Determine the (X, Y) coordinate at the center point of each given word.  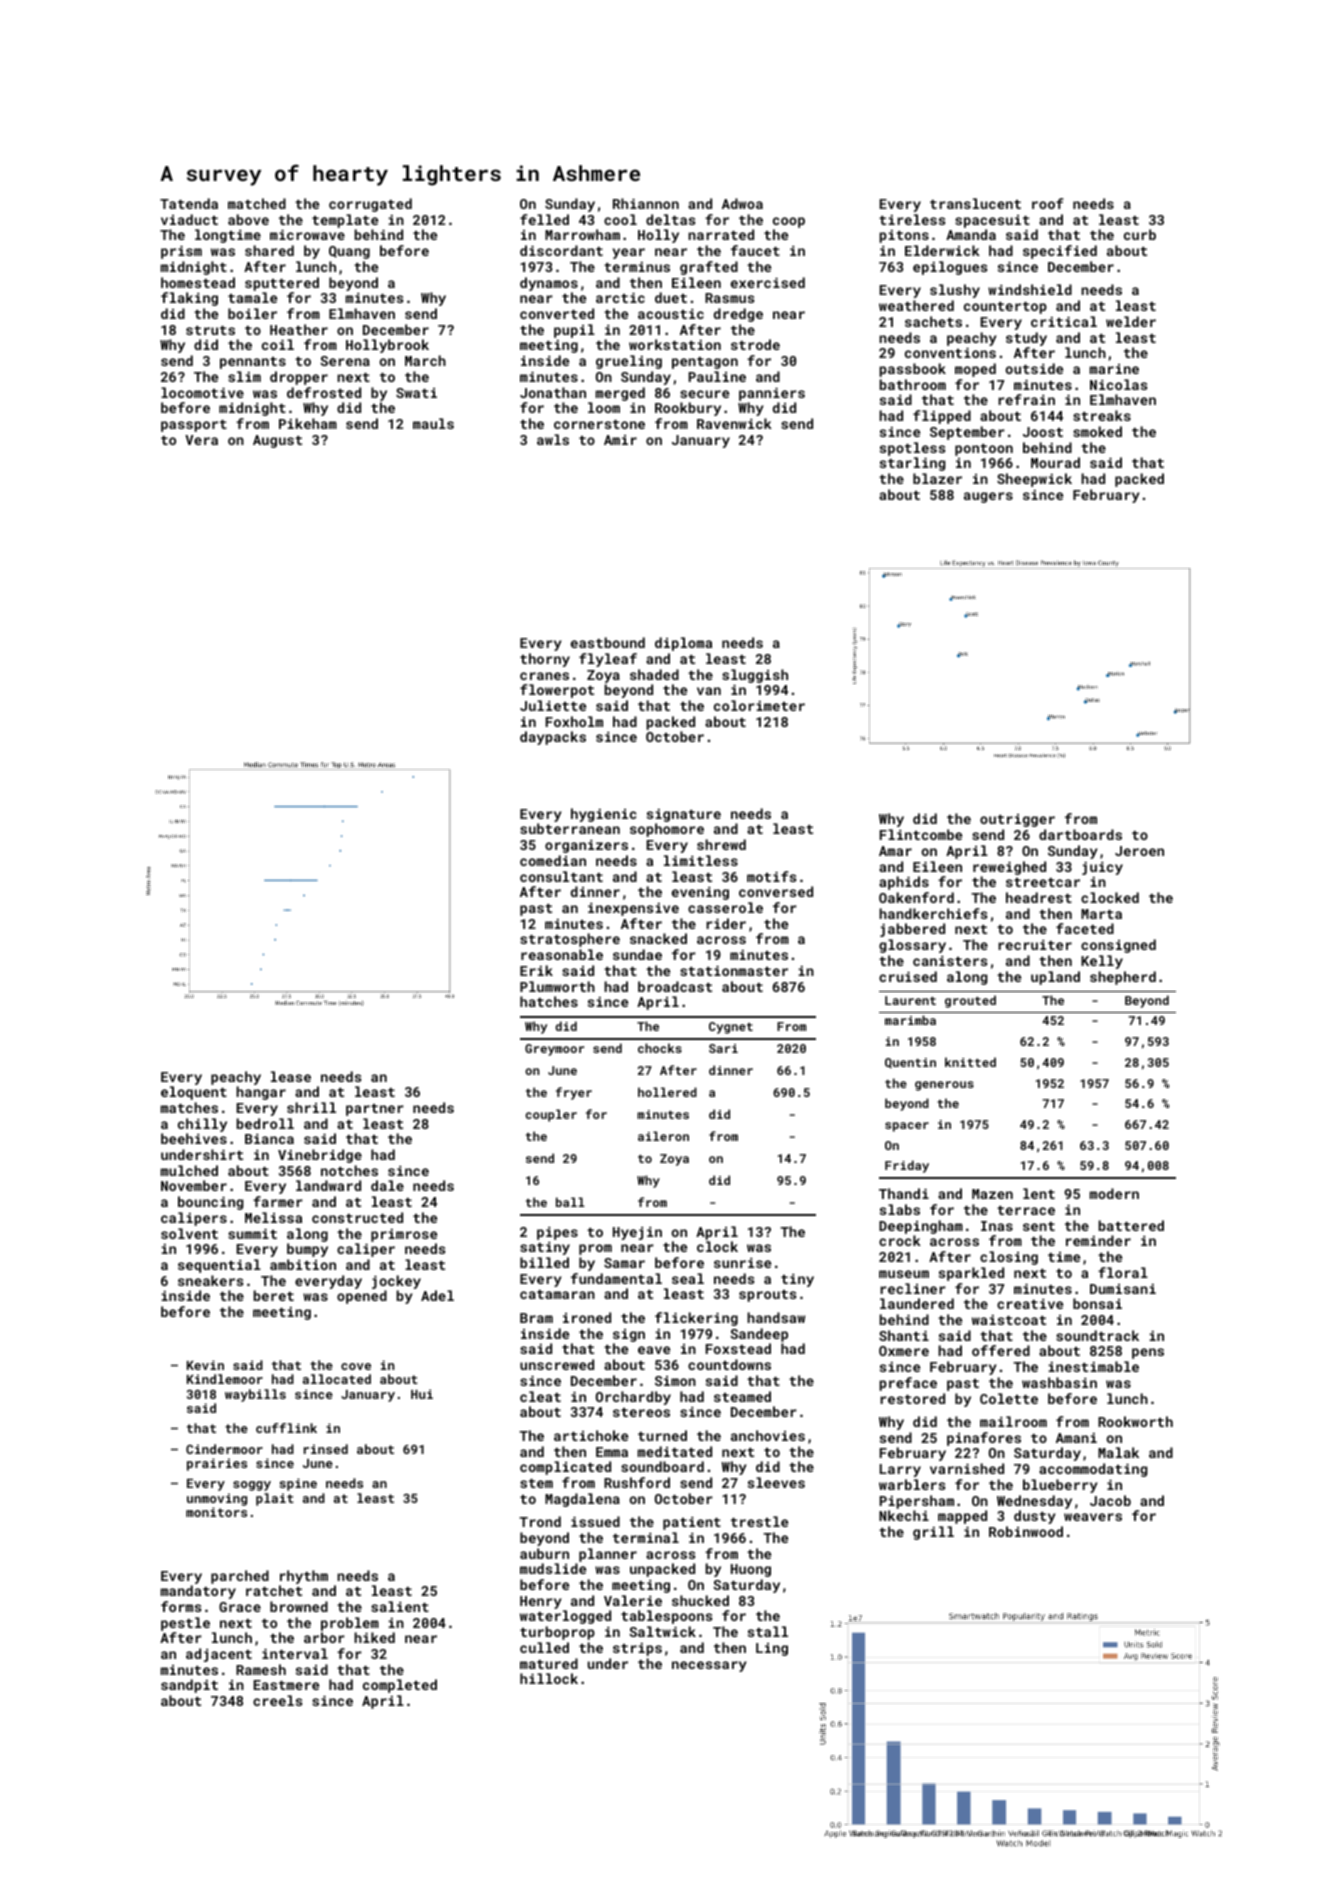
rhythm (304, 1577)
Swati (416, 393)
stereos (641, 1412)
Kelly (1102, 962)
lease (291, 1076)
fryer (574, 1093)
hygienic (603, 815)
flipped (942, 417)
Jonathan (553, 392)
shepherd (1123, 978)
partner (375, 1110)
